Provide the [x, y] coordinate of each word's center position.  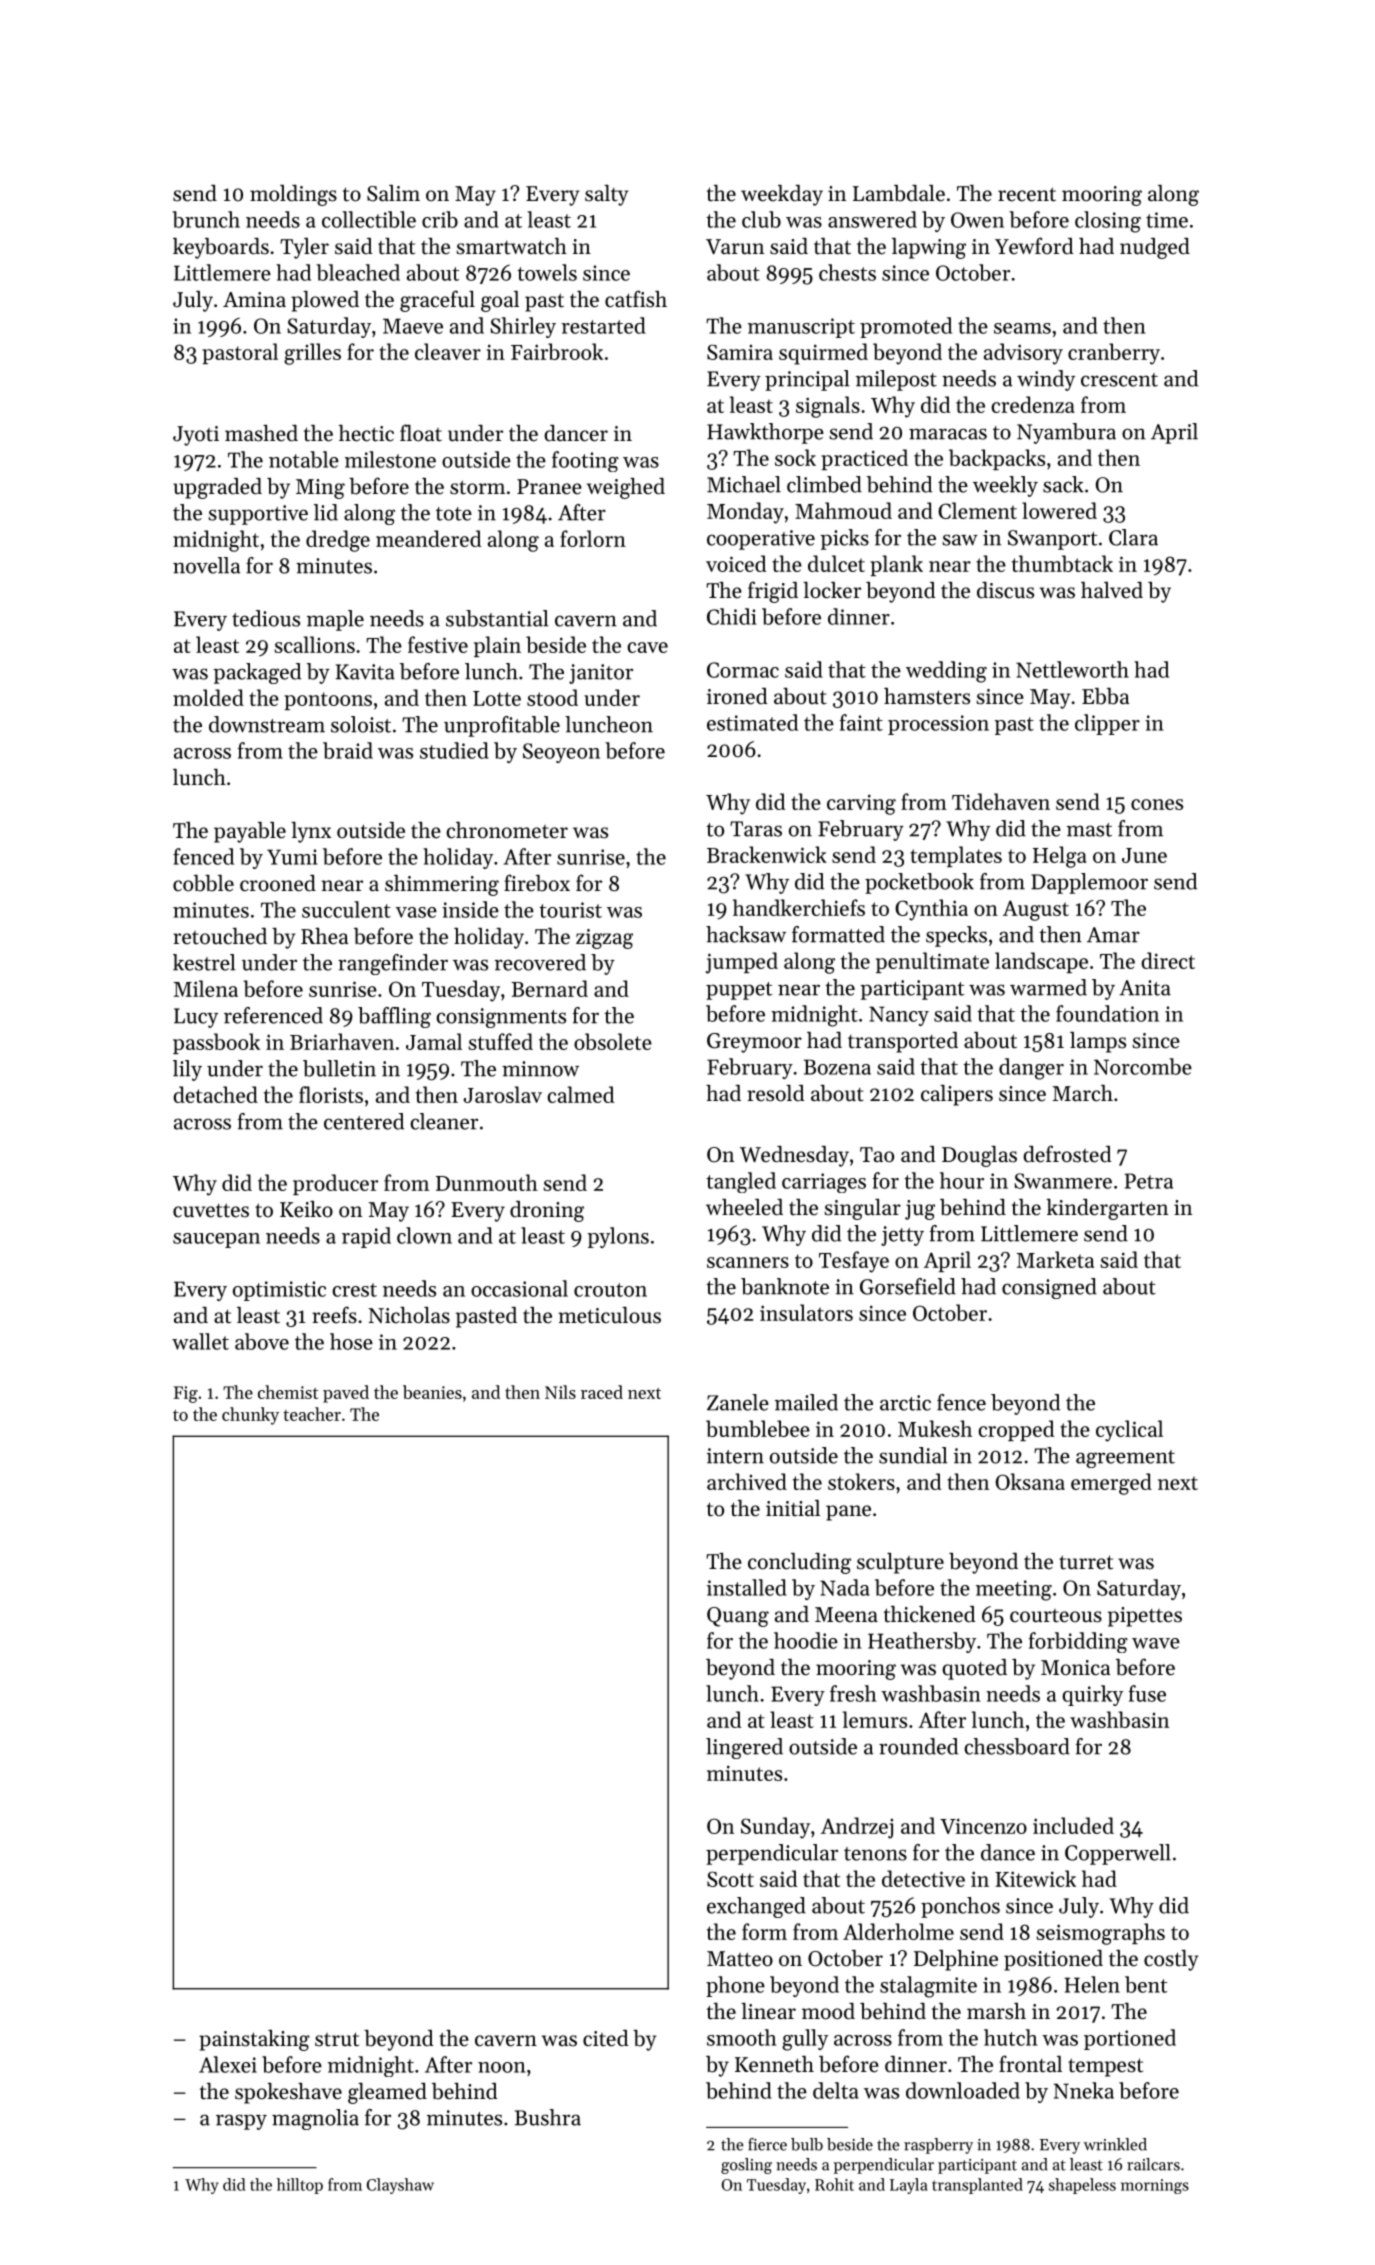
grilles [312, 354]
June [1144, 855]
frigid [773, 592]
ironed [737, 696]
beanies [432, 1392]
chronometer [507, 830]
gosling [746, 2166]
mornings [1155, 2186]
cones [1157, 804]
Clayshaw [400, 2186]
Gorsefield [908, 1286]
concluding [799, 1563]
